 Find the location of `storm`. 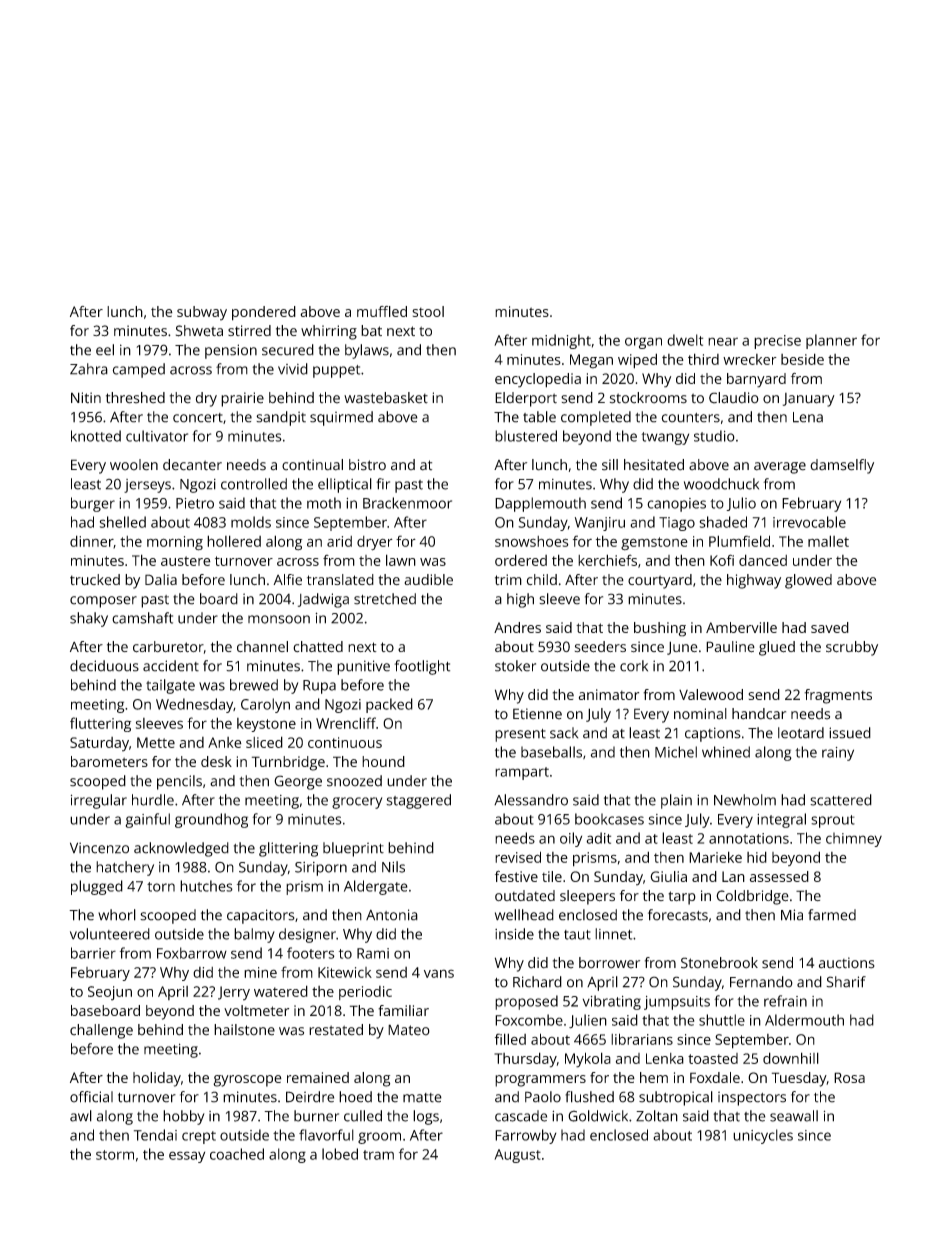

storm is located at coordinates (115, 1155).
